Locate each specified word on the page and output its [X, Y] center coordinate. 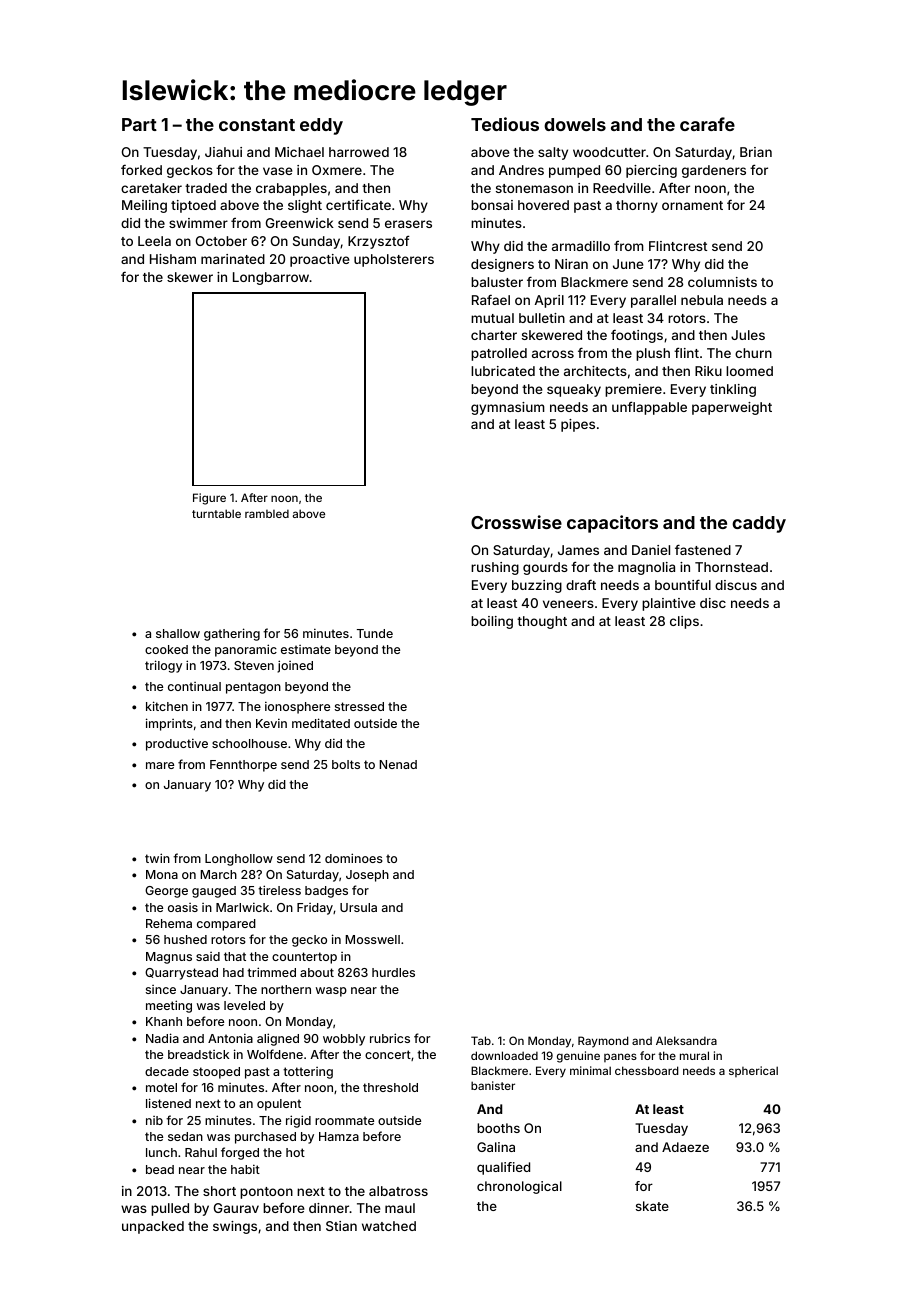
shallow [178, 633]
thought [542, 622]
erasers [408, 224]
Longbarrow [271, 278]
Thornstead [731, 567]
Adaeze [685, 1147]
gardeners [714, 171]
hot [295, 1152]
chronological [519, 1187]
